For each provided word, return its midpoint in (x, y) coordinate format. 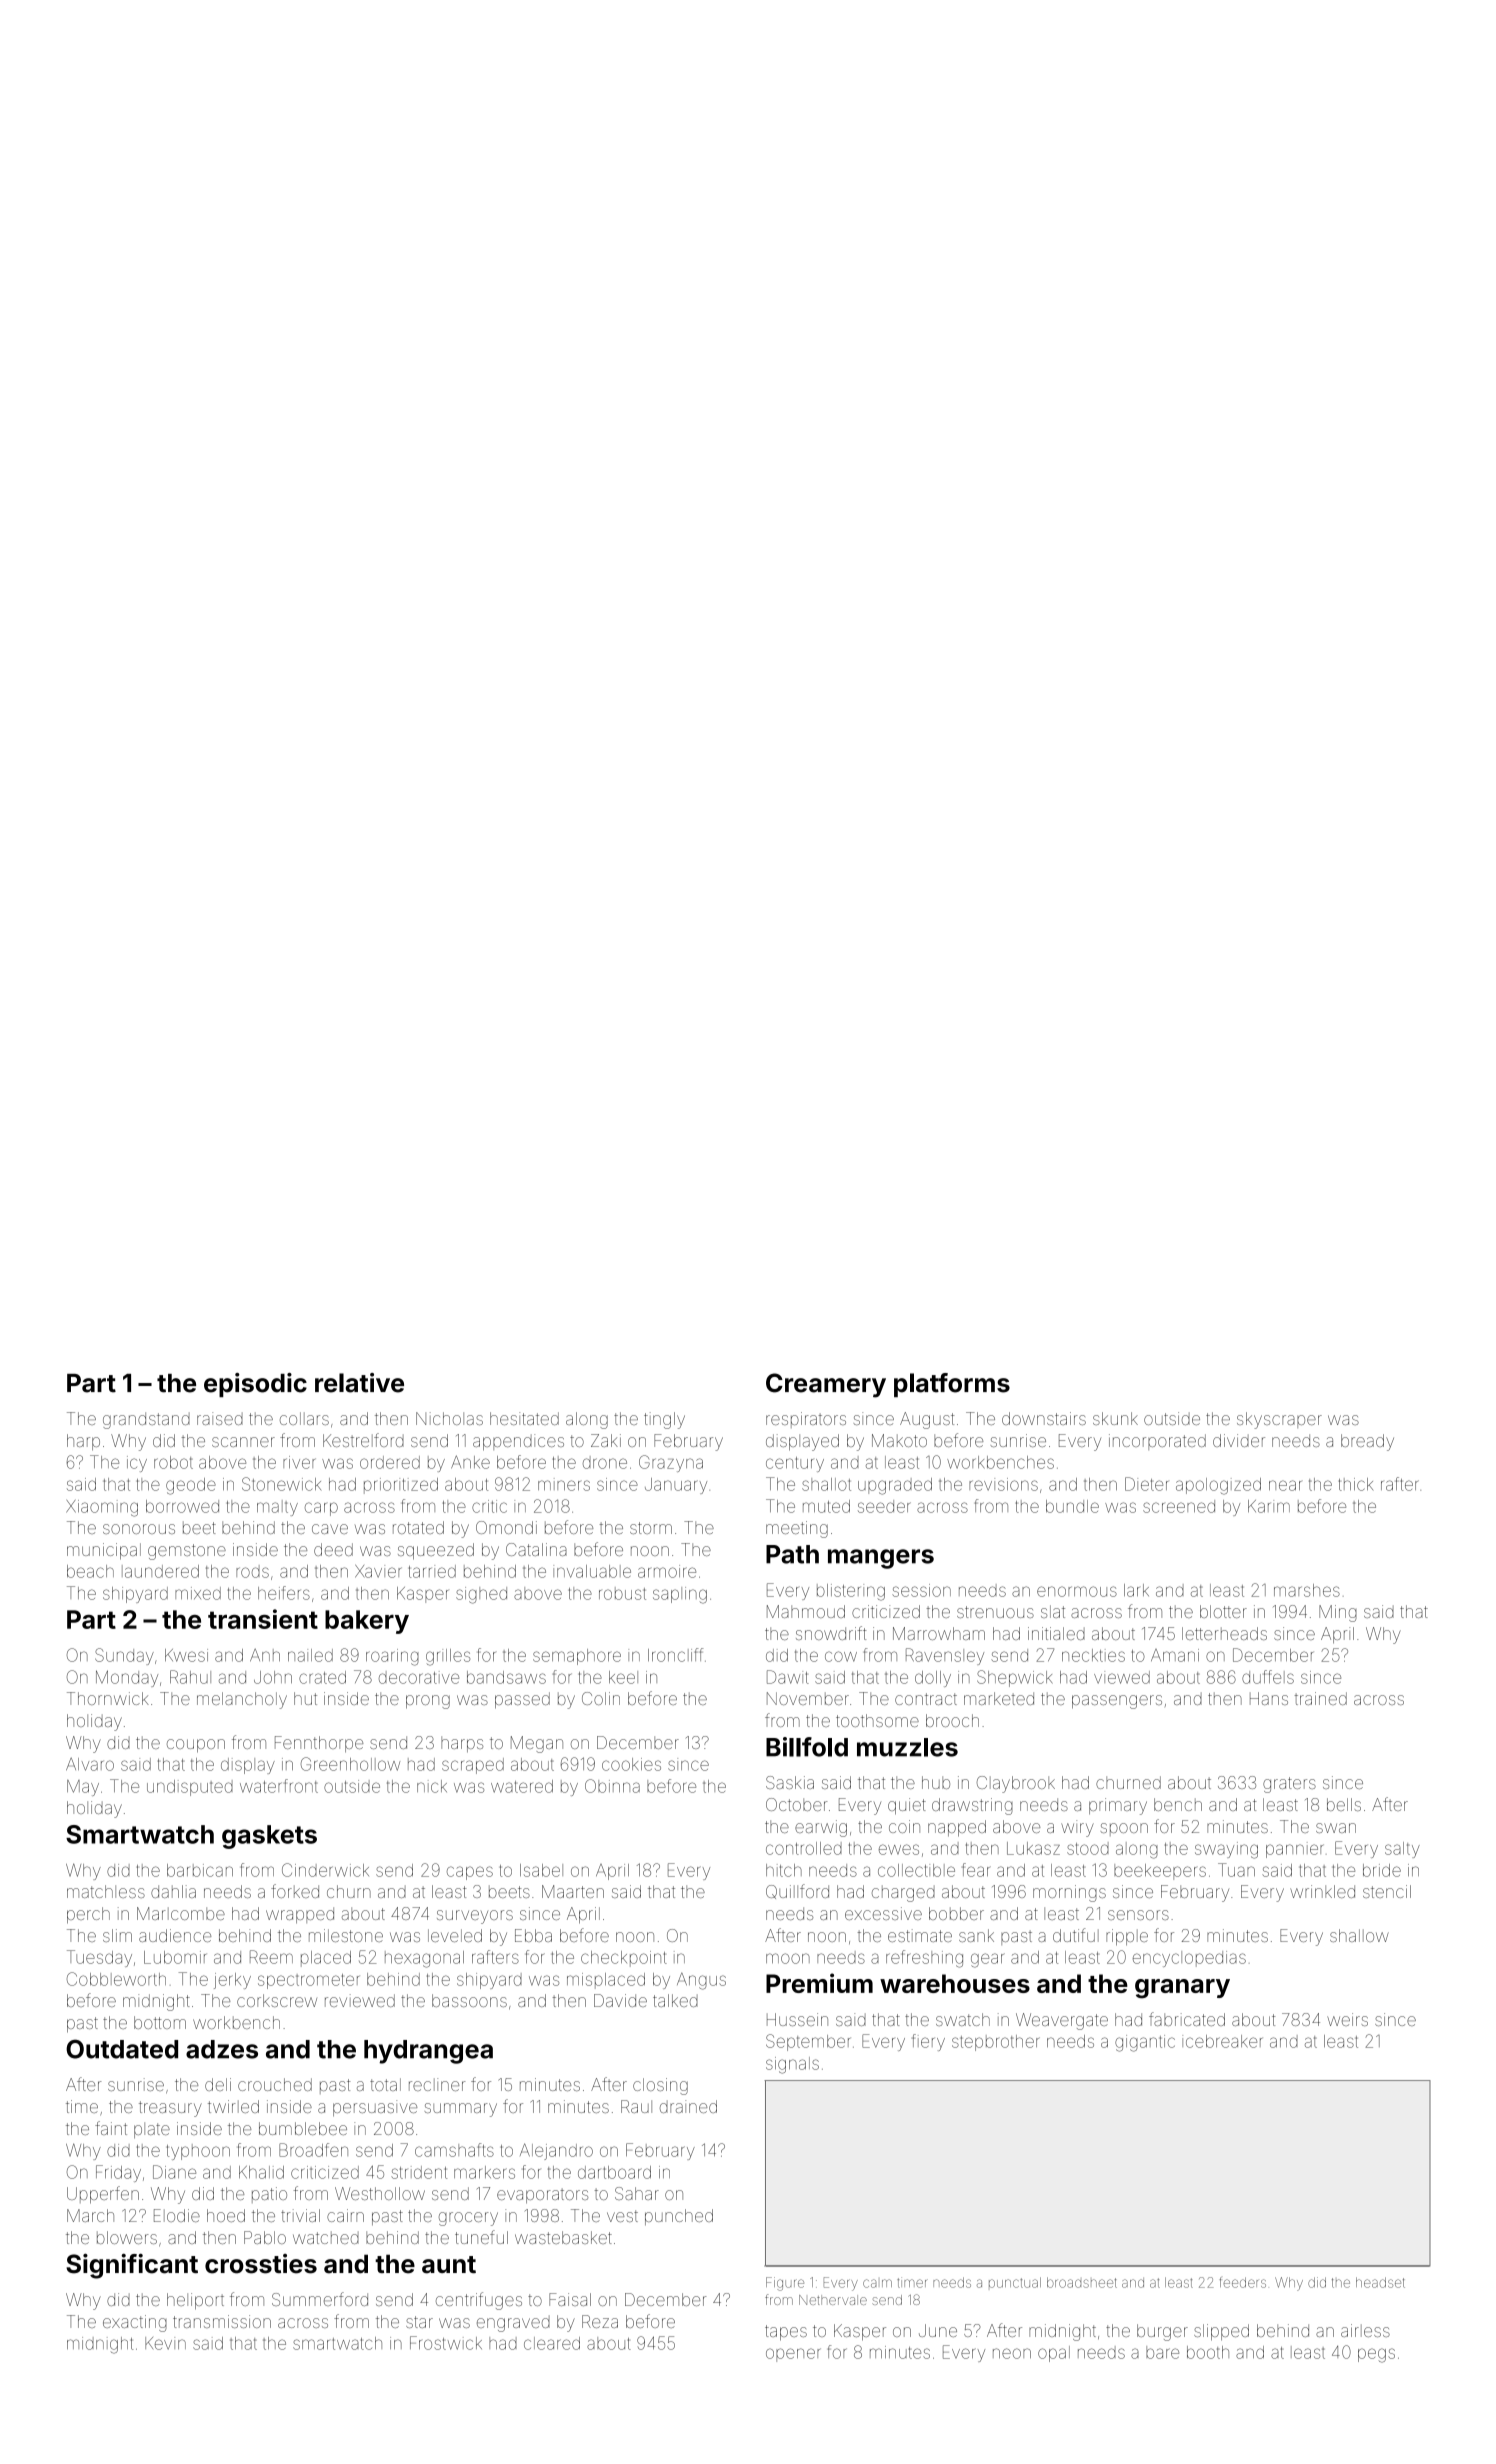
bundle (1072, 1506)
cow (841, 1656)
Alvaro (90, 1764)
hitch (784, 1870)
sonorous (139, 1529)
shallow (1359, 1935)
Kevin (165, 2343)
